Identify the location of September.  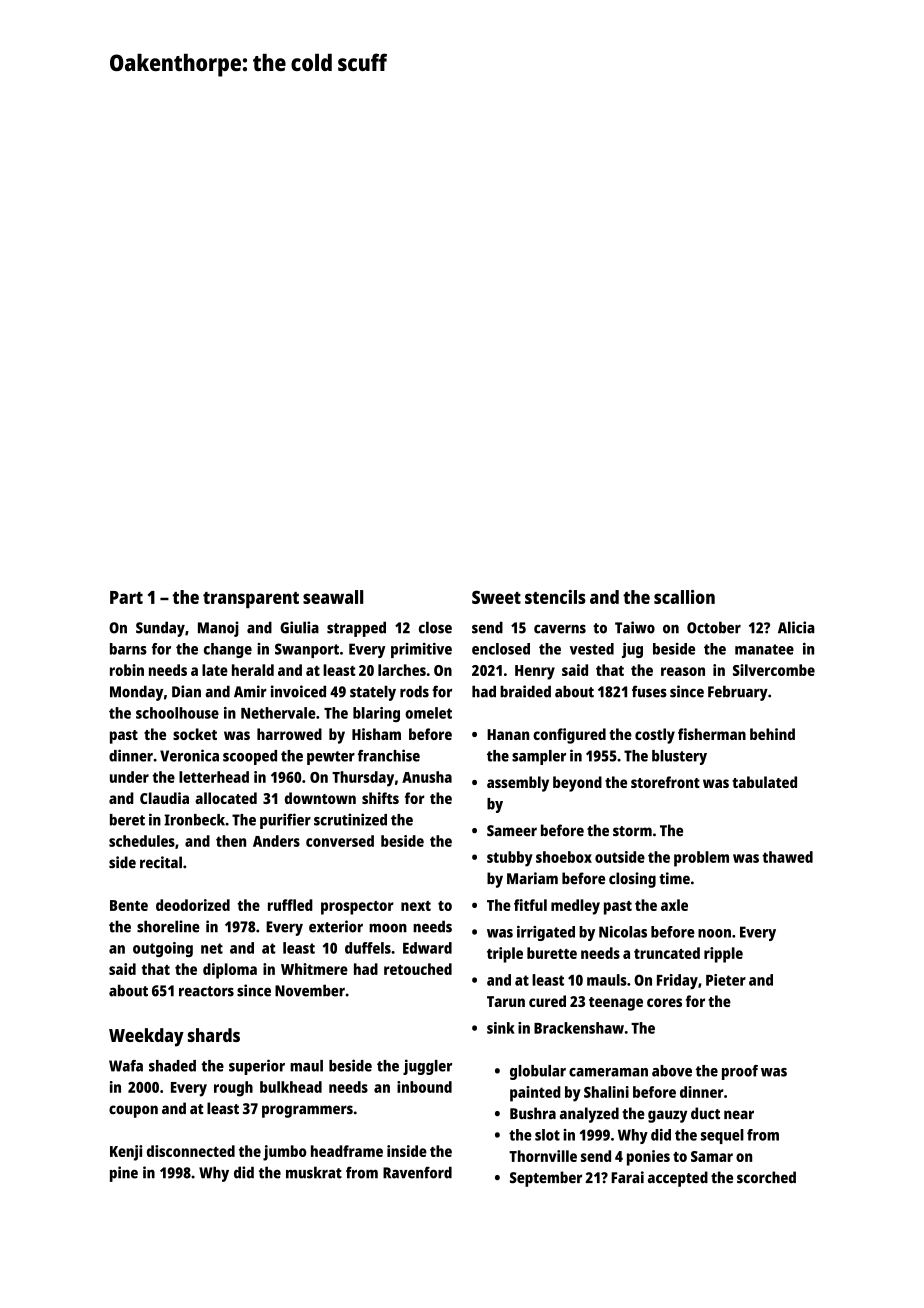
(546, 1179).
